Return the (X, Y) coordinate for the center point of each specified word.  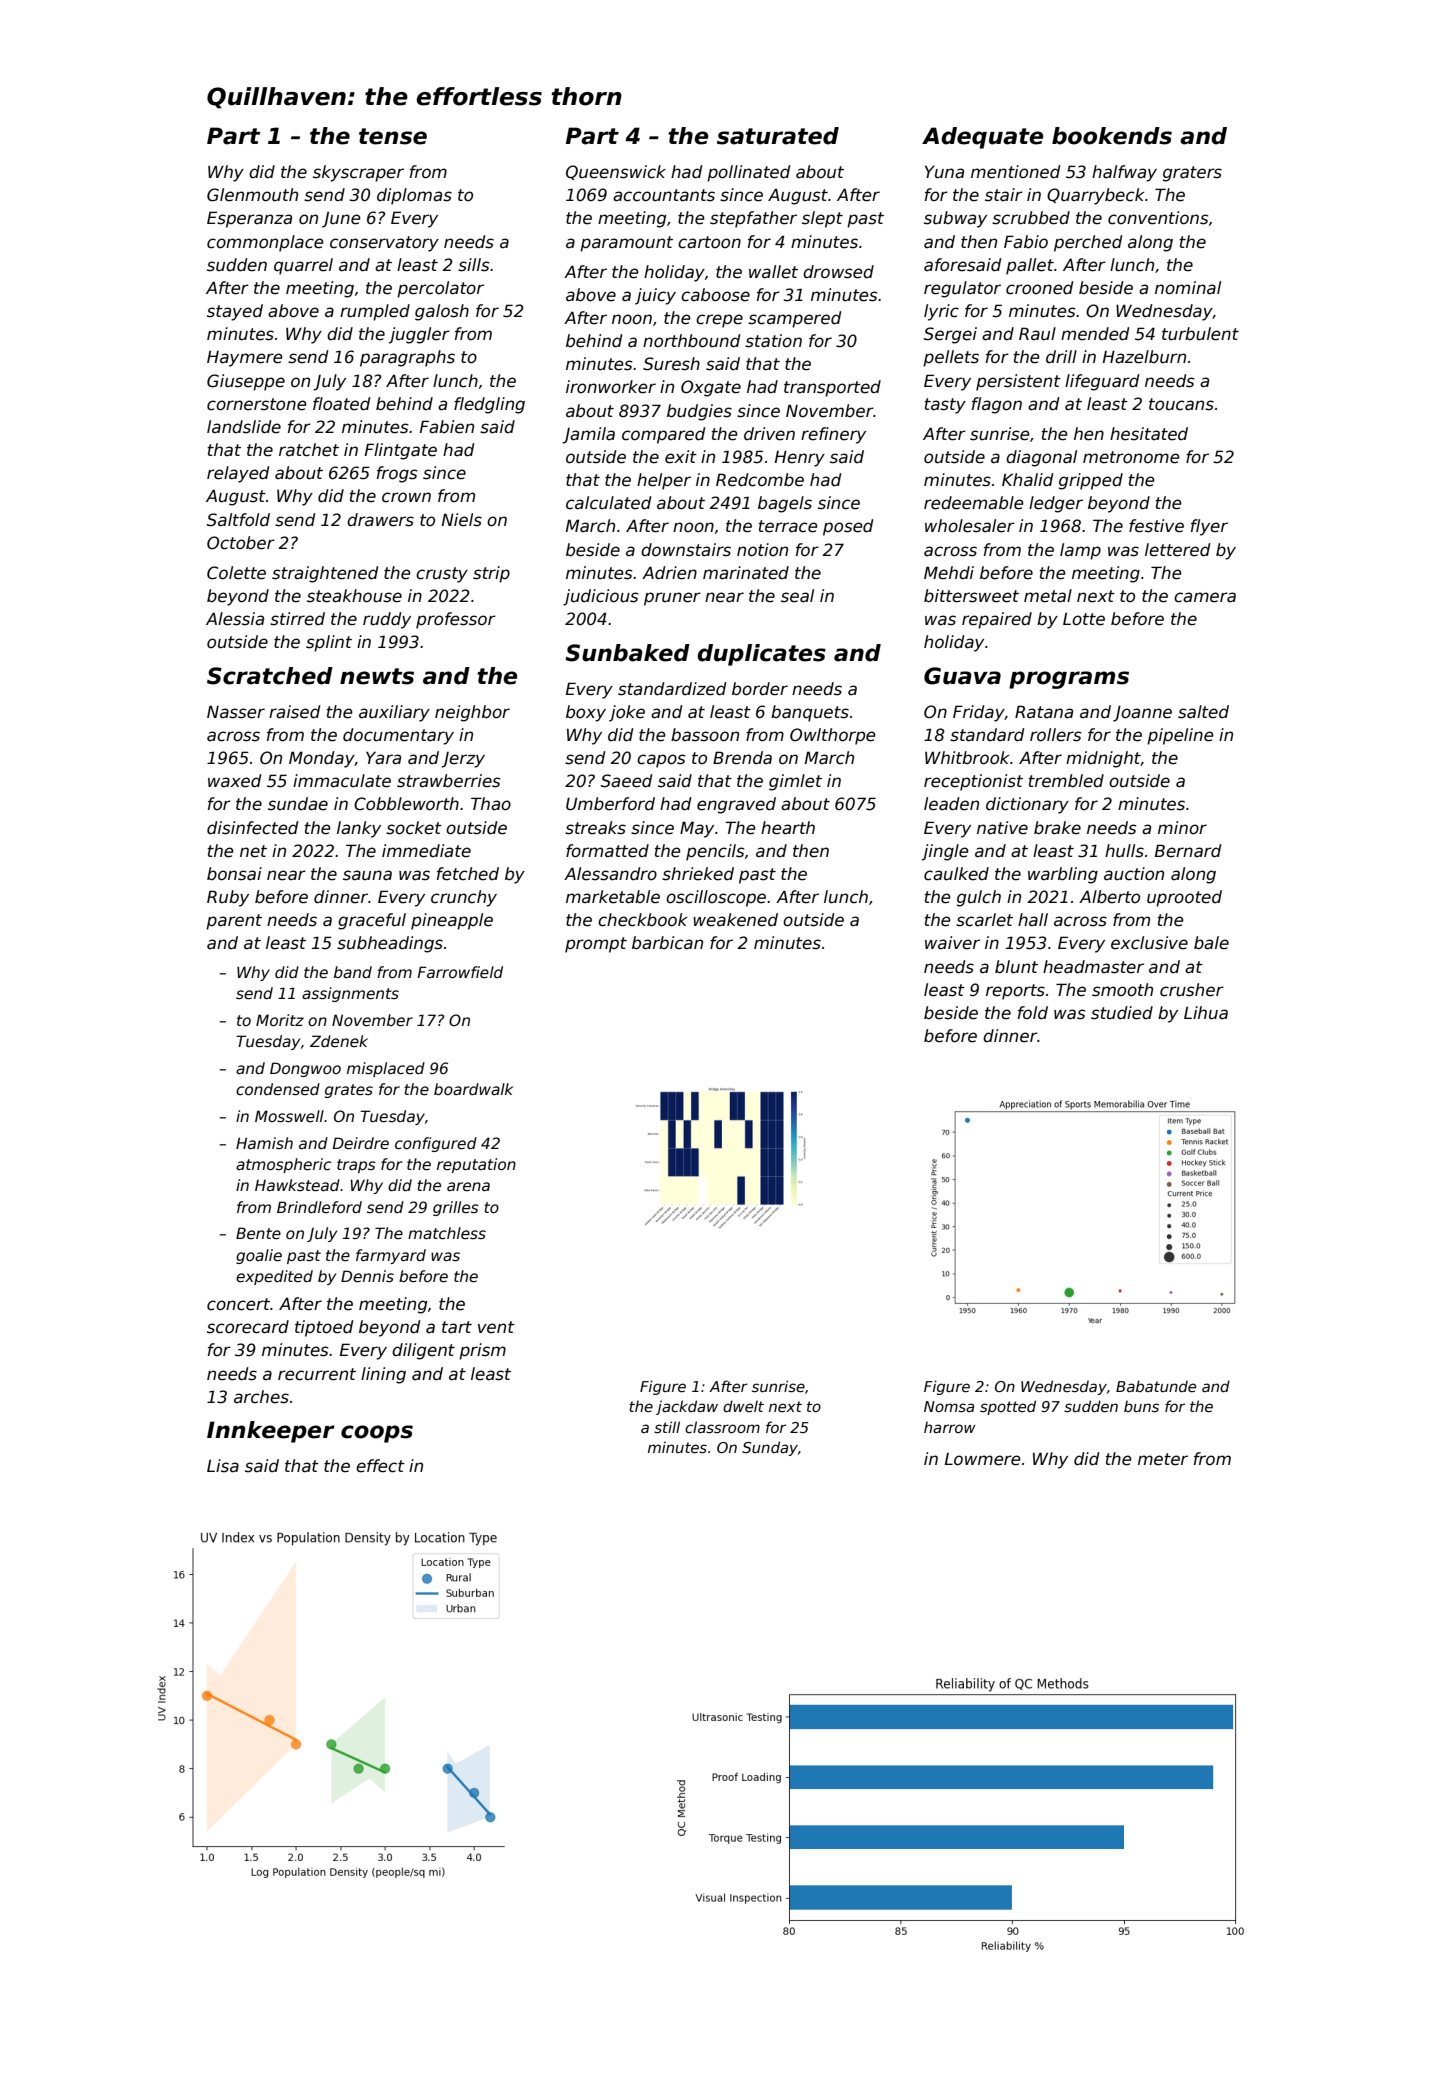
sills (473, 265)
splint (329, 643)
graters (1192, 174)
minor (1182, 828)
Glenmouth (252, 195)
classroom (722, 1427)
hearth (788, 828)
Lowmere (983, 1459)
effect (380, 1466)
